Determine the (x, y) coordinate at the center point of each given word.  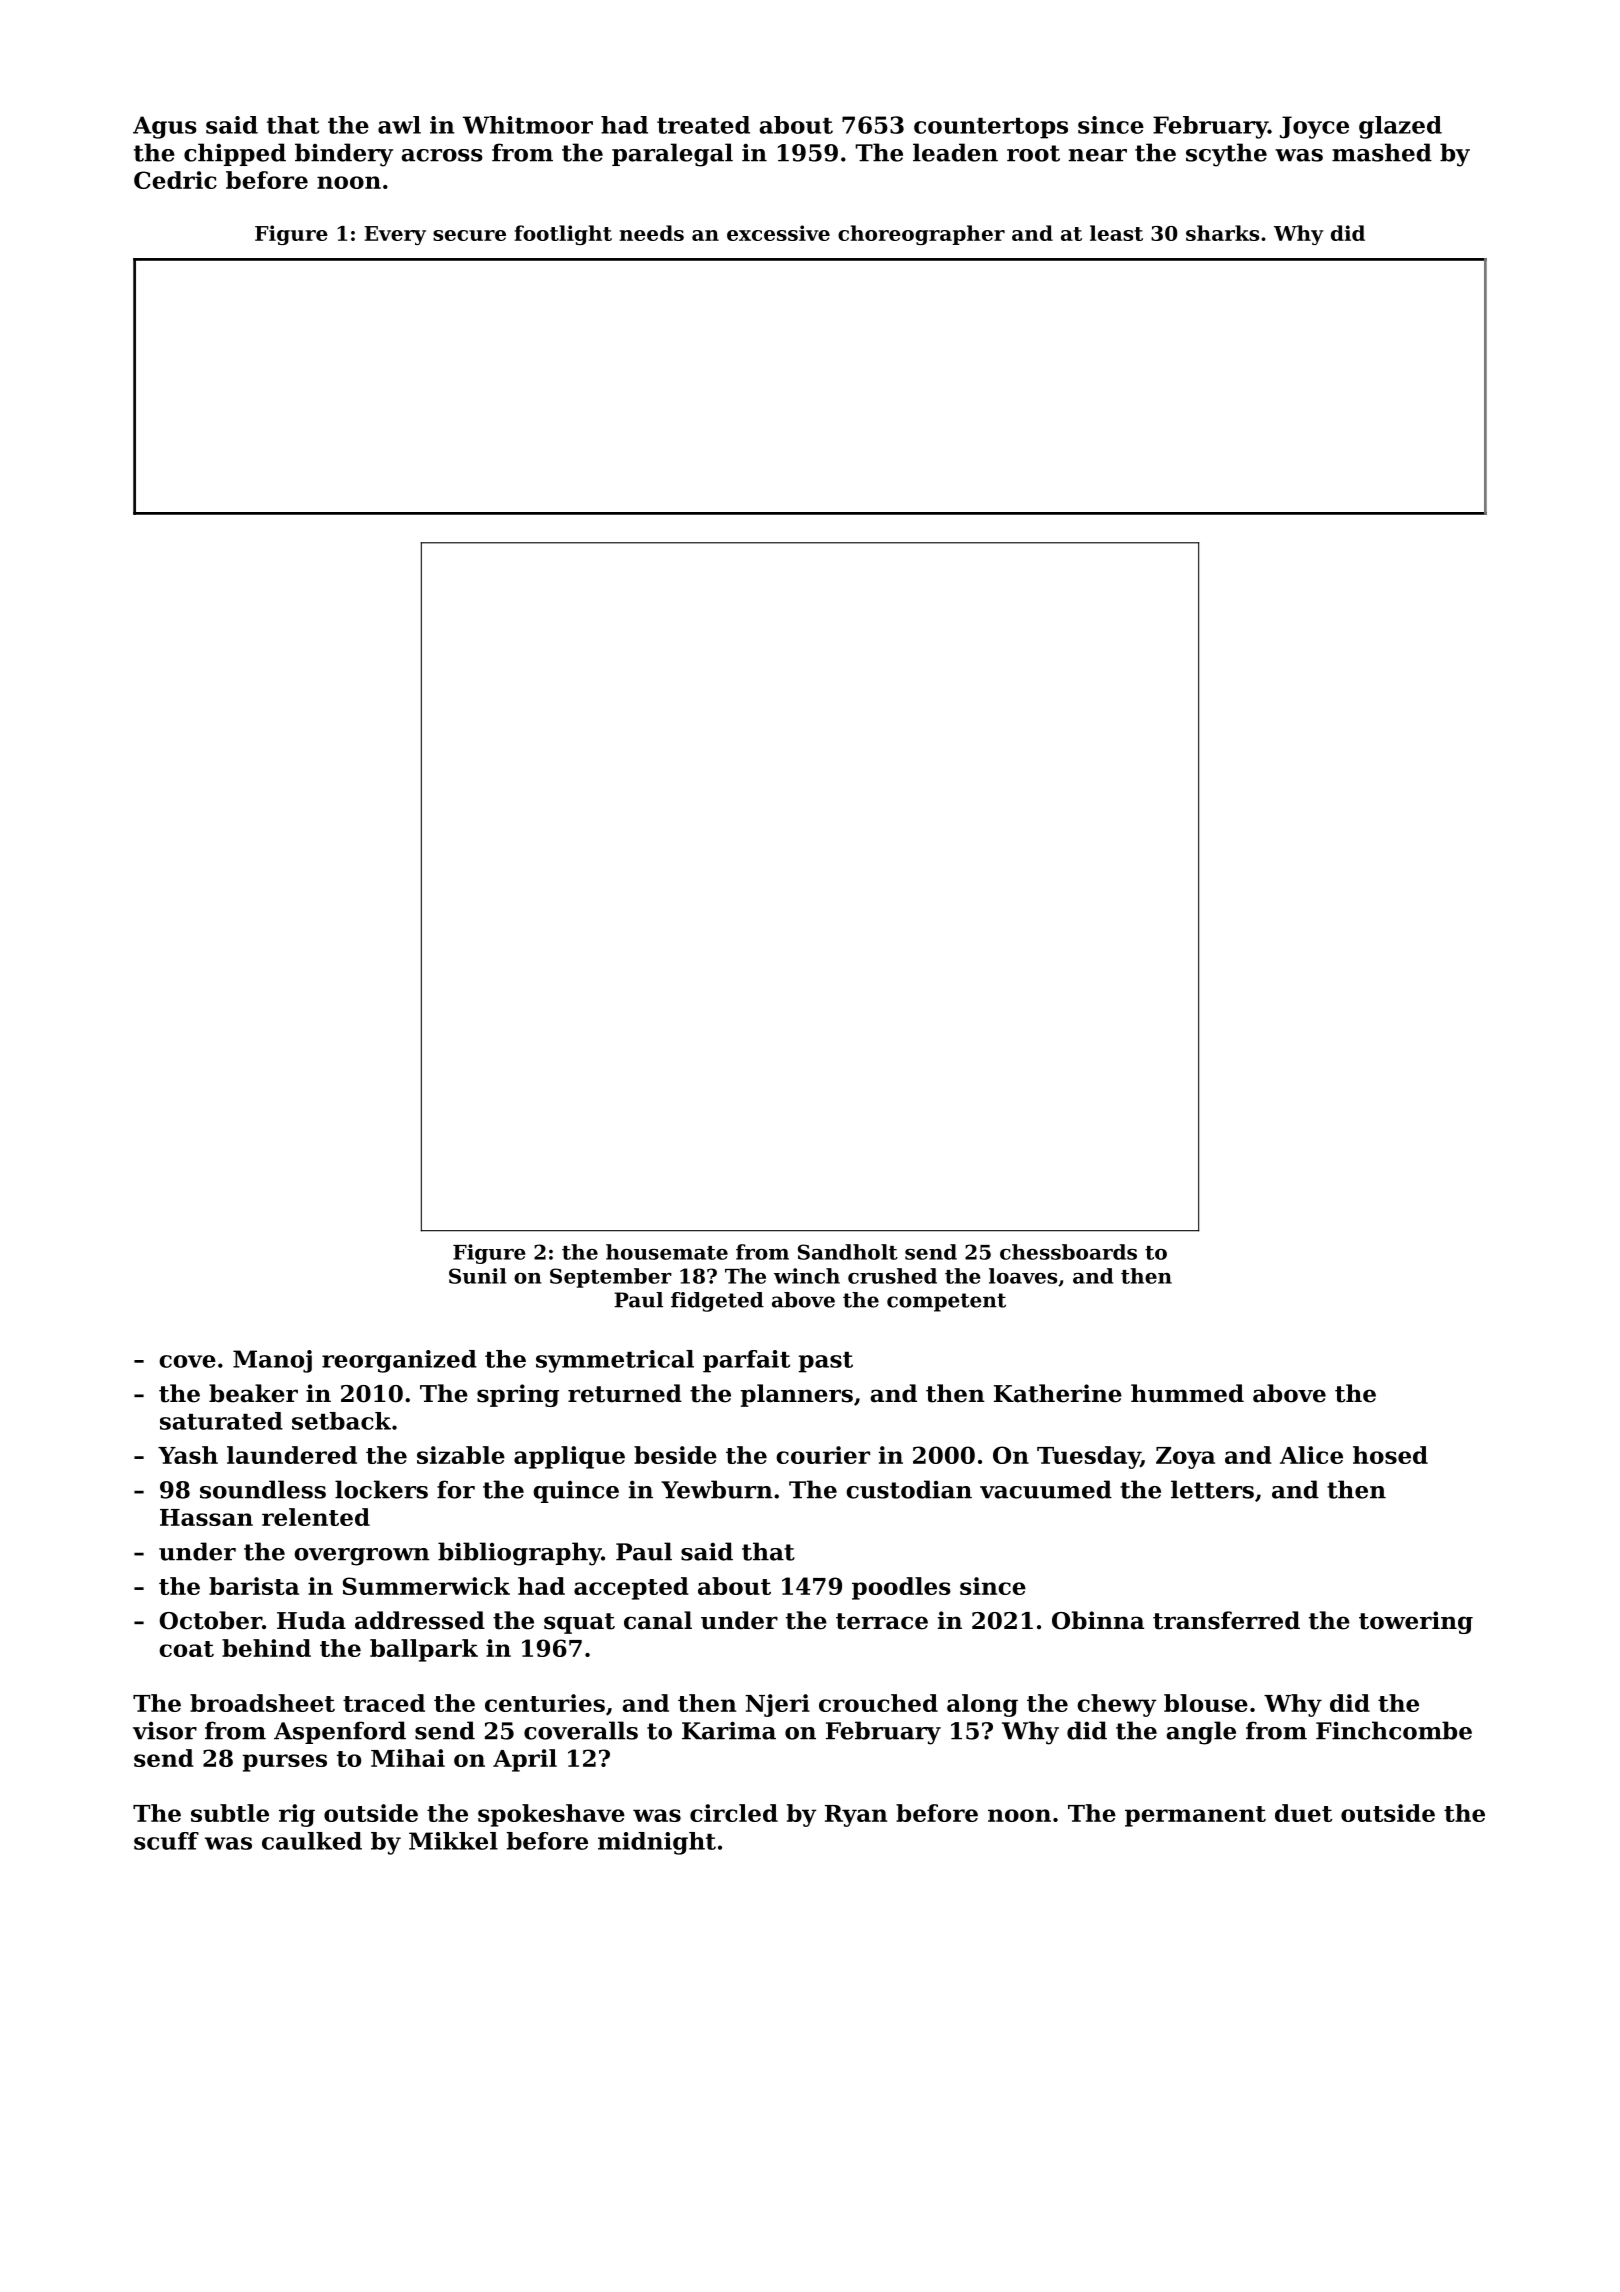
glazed (1400, 127)
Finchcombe (1394, 1730)
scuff (166, 1841)
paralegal (672, 155)
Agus (165, 127)
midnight (657, 1843)
